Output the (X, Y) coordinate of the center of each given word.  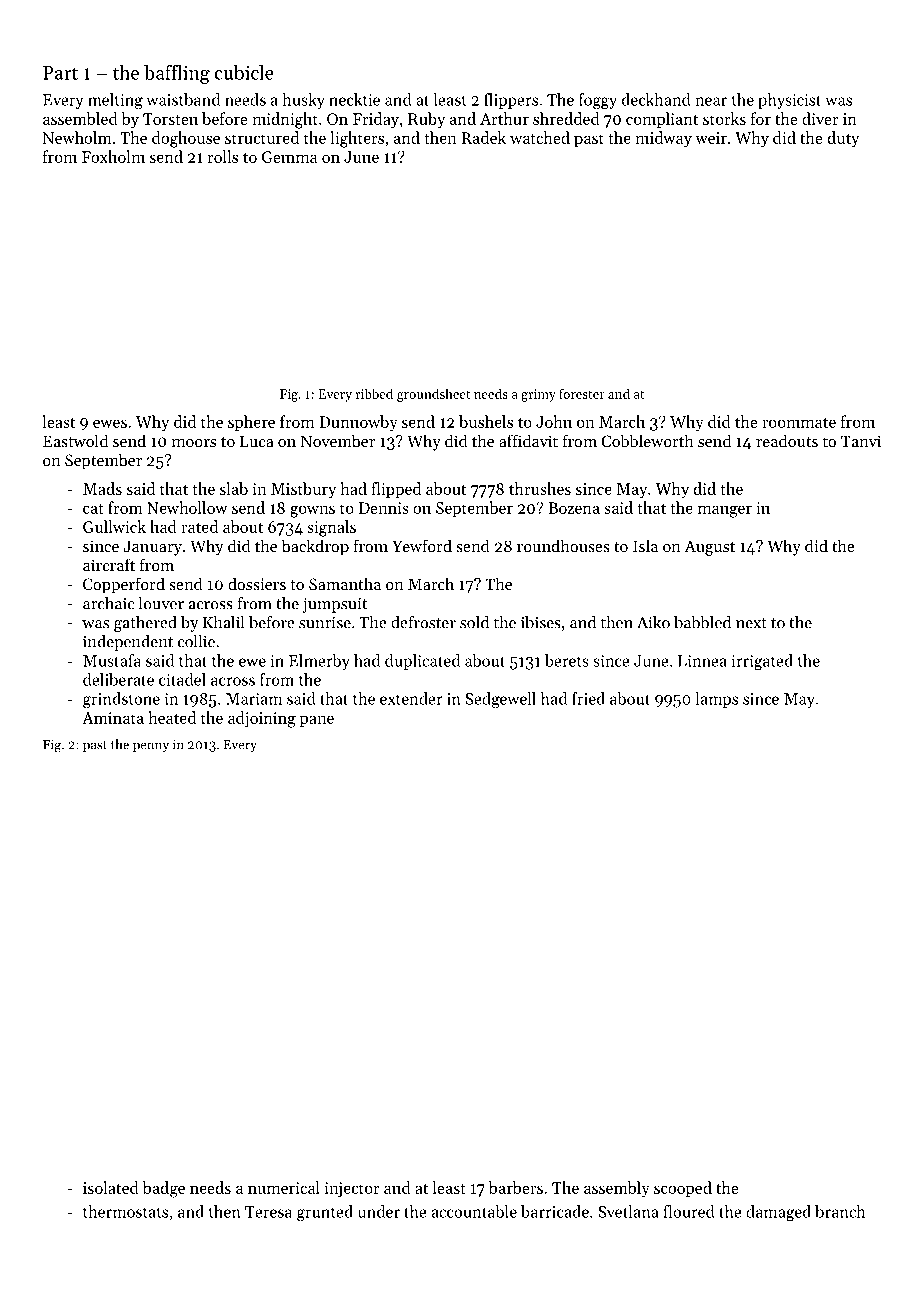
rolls (222, 156)
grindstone (121, 700)
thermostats (125, 1211)
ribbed (374, 393)
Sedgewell (500, 700)
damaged (778, 1213)
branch (840, 1211)
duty (843, 139)
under (379, 1211)
